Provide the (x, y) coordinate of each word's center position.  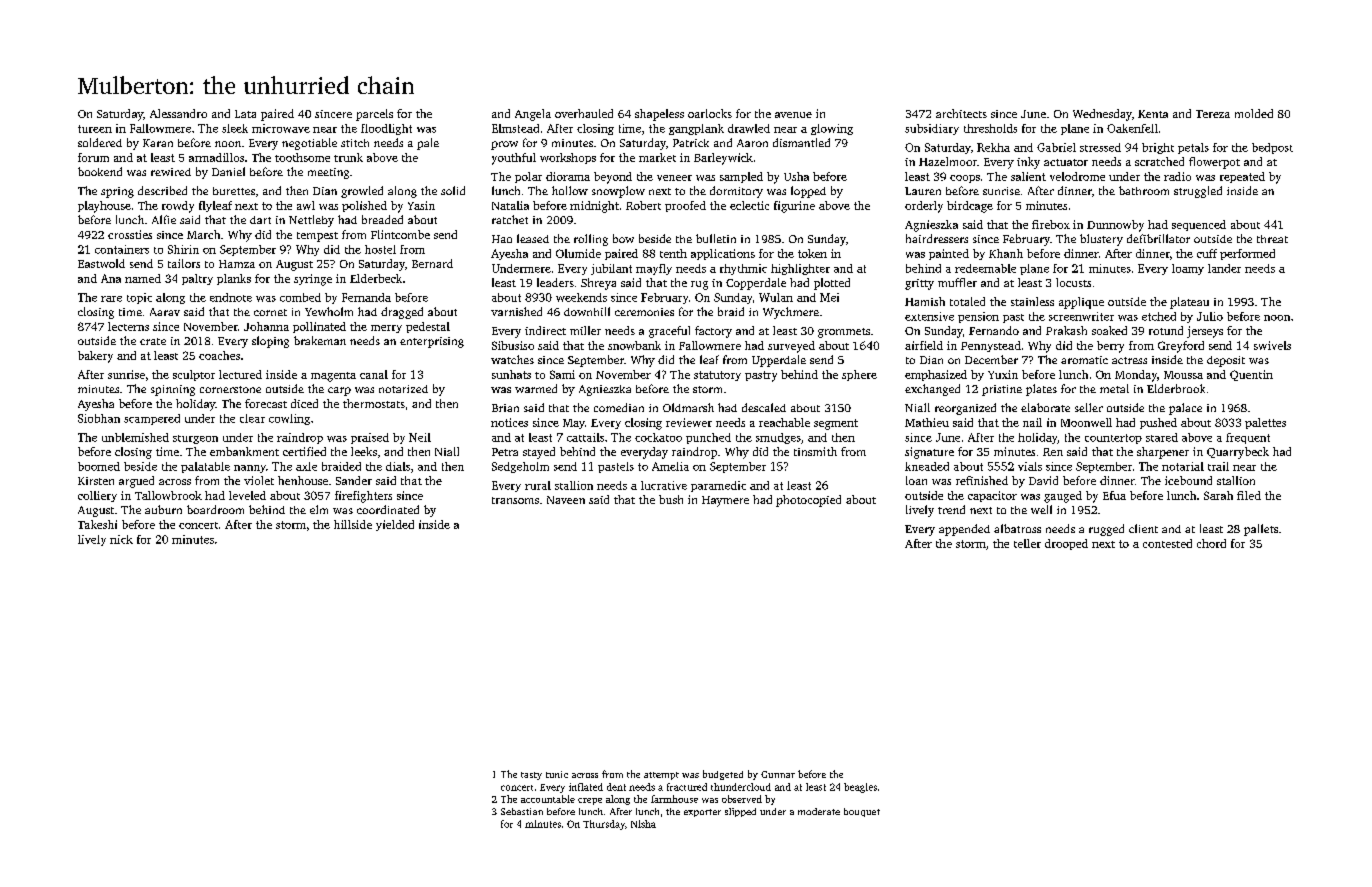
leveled (247, 495)
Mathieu (927, 422)
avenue (793, 115)
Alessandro (178, 113)
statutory (717, 376)
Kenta (1153, 114)
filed (1249, 495)
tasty (531, 776)
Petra (505, 452)
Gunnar (778, 774)
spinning (173, 390)
